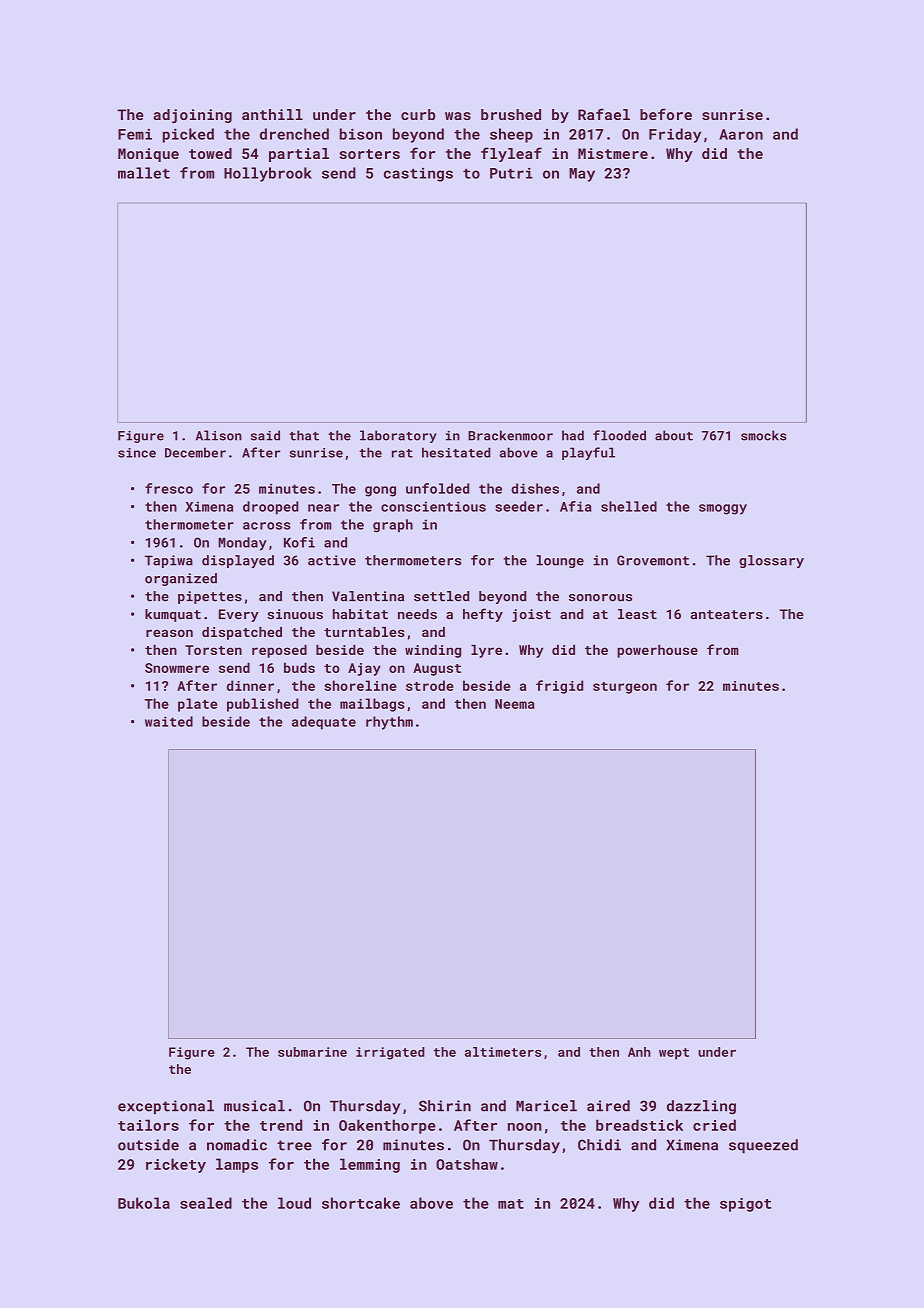 This document has width=924, height=1308. What do you see at coordinates (294, 1203) in the document?
I see `loud` at bounding box center [294, 1203].
